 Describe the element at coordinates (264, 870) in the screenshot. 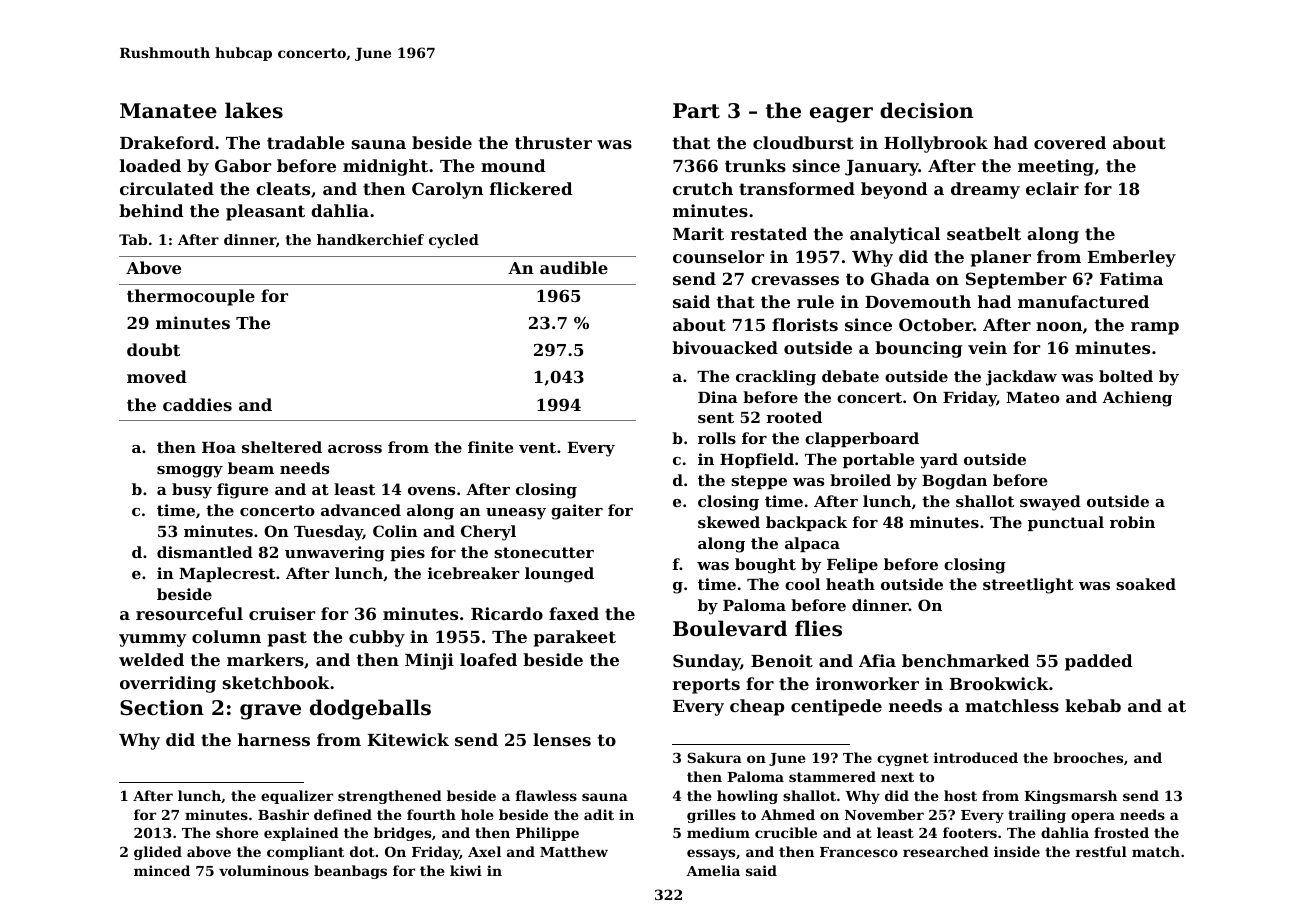

I see `voluminous` at that location.
